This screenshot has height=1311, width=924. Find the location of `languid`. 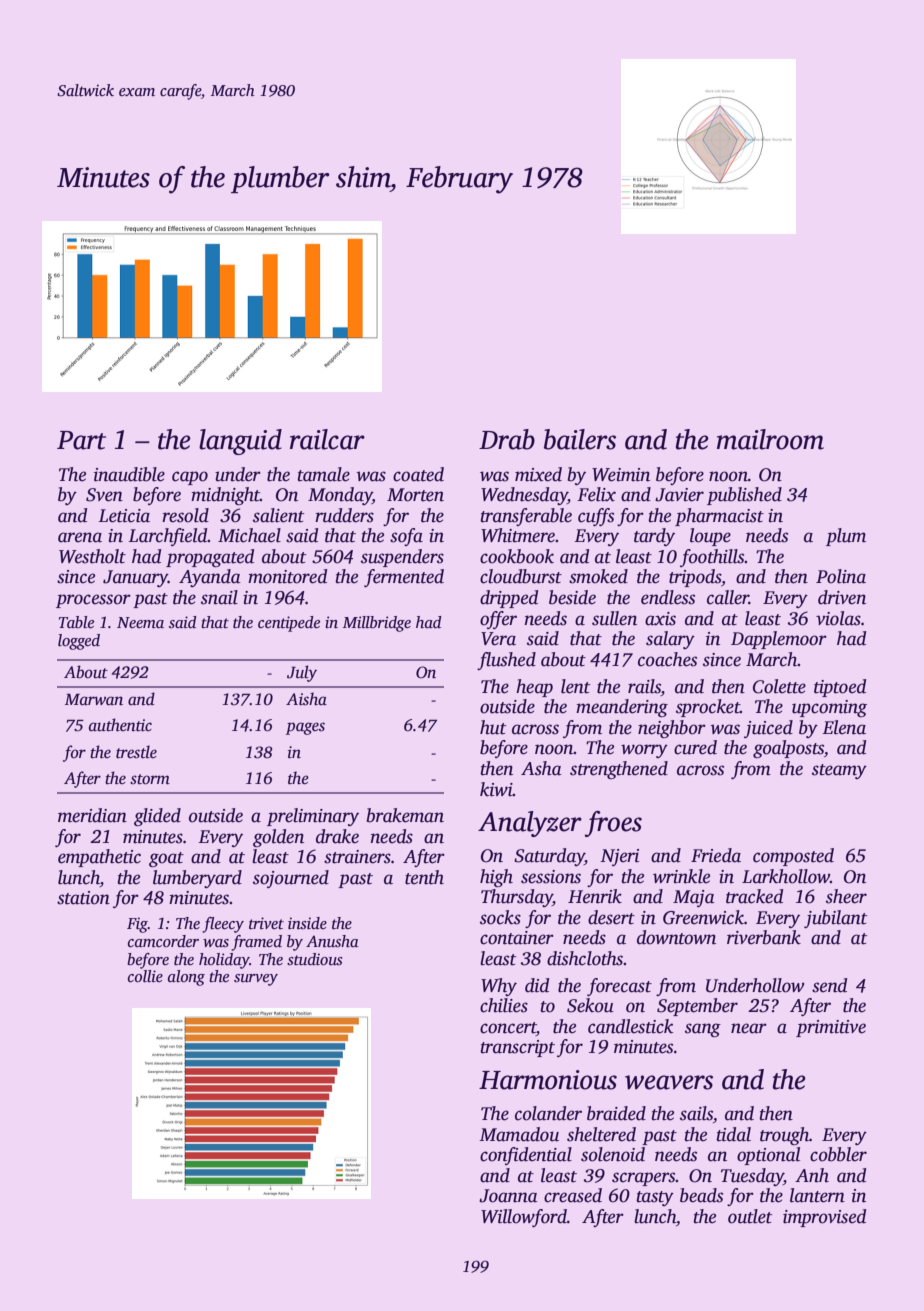

languid is located at coordinates (240, 442).
